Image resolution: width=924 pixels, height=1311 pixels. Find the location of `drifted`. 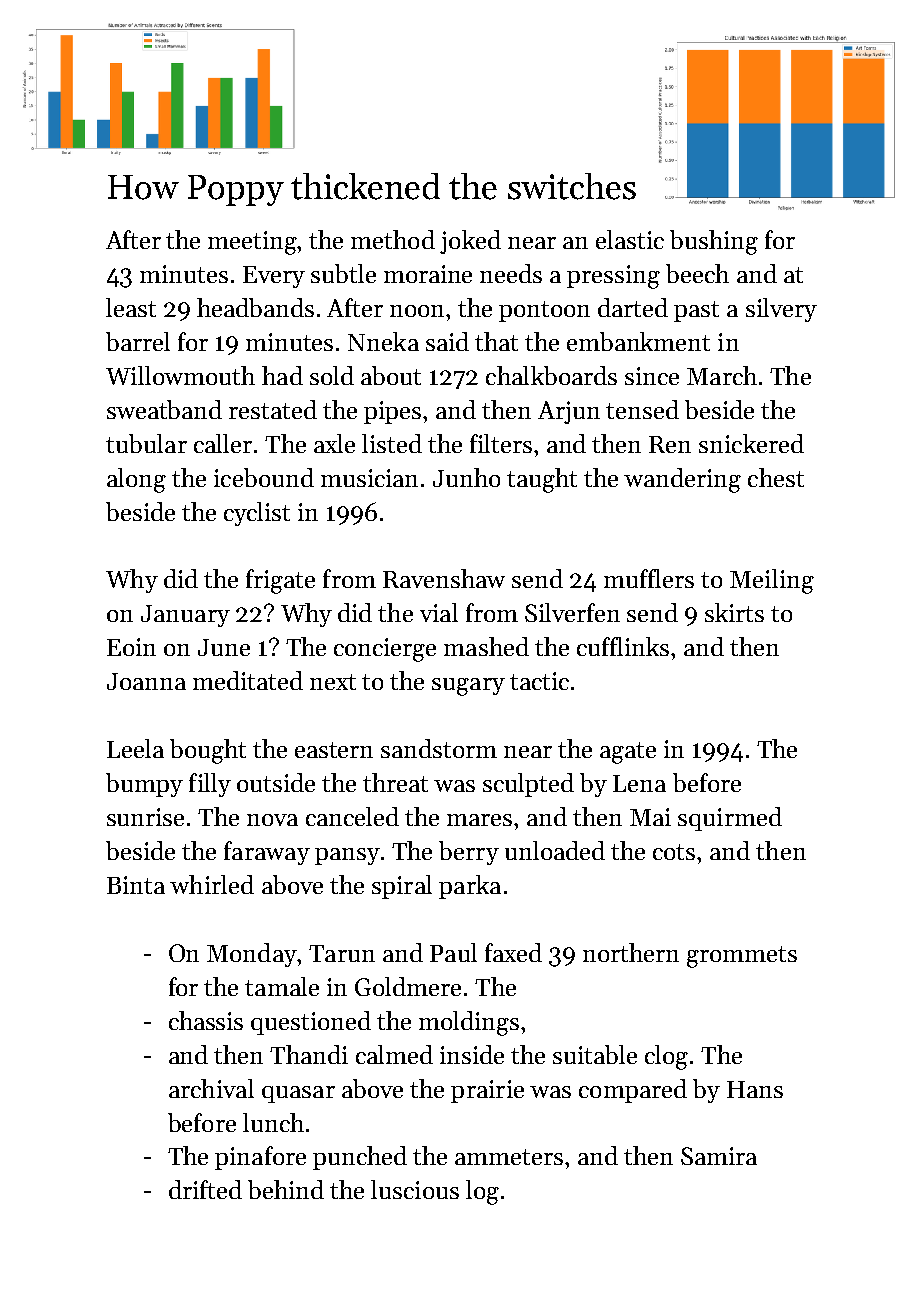

drifted is located at coordinates (205, 1189).
